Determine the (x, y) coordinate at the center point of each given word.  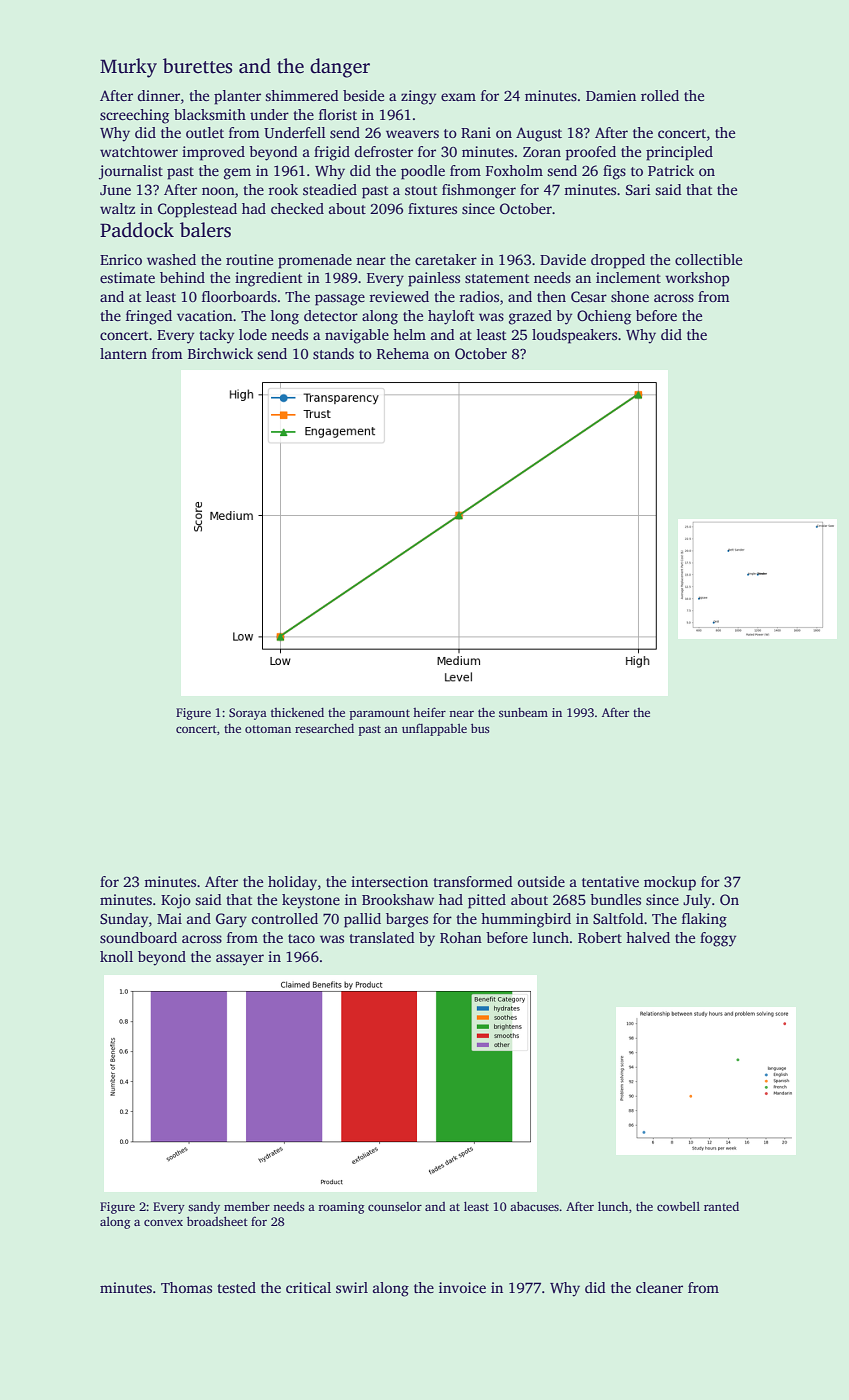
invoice (462, 1287)
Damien (611, 95)
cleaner (659, 1287)
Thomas (186, 1287)
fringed (149, 317)
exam (458, 97)
